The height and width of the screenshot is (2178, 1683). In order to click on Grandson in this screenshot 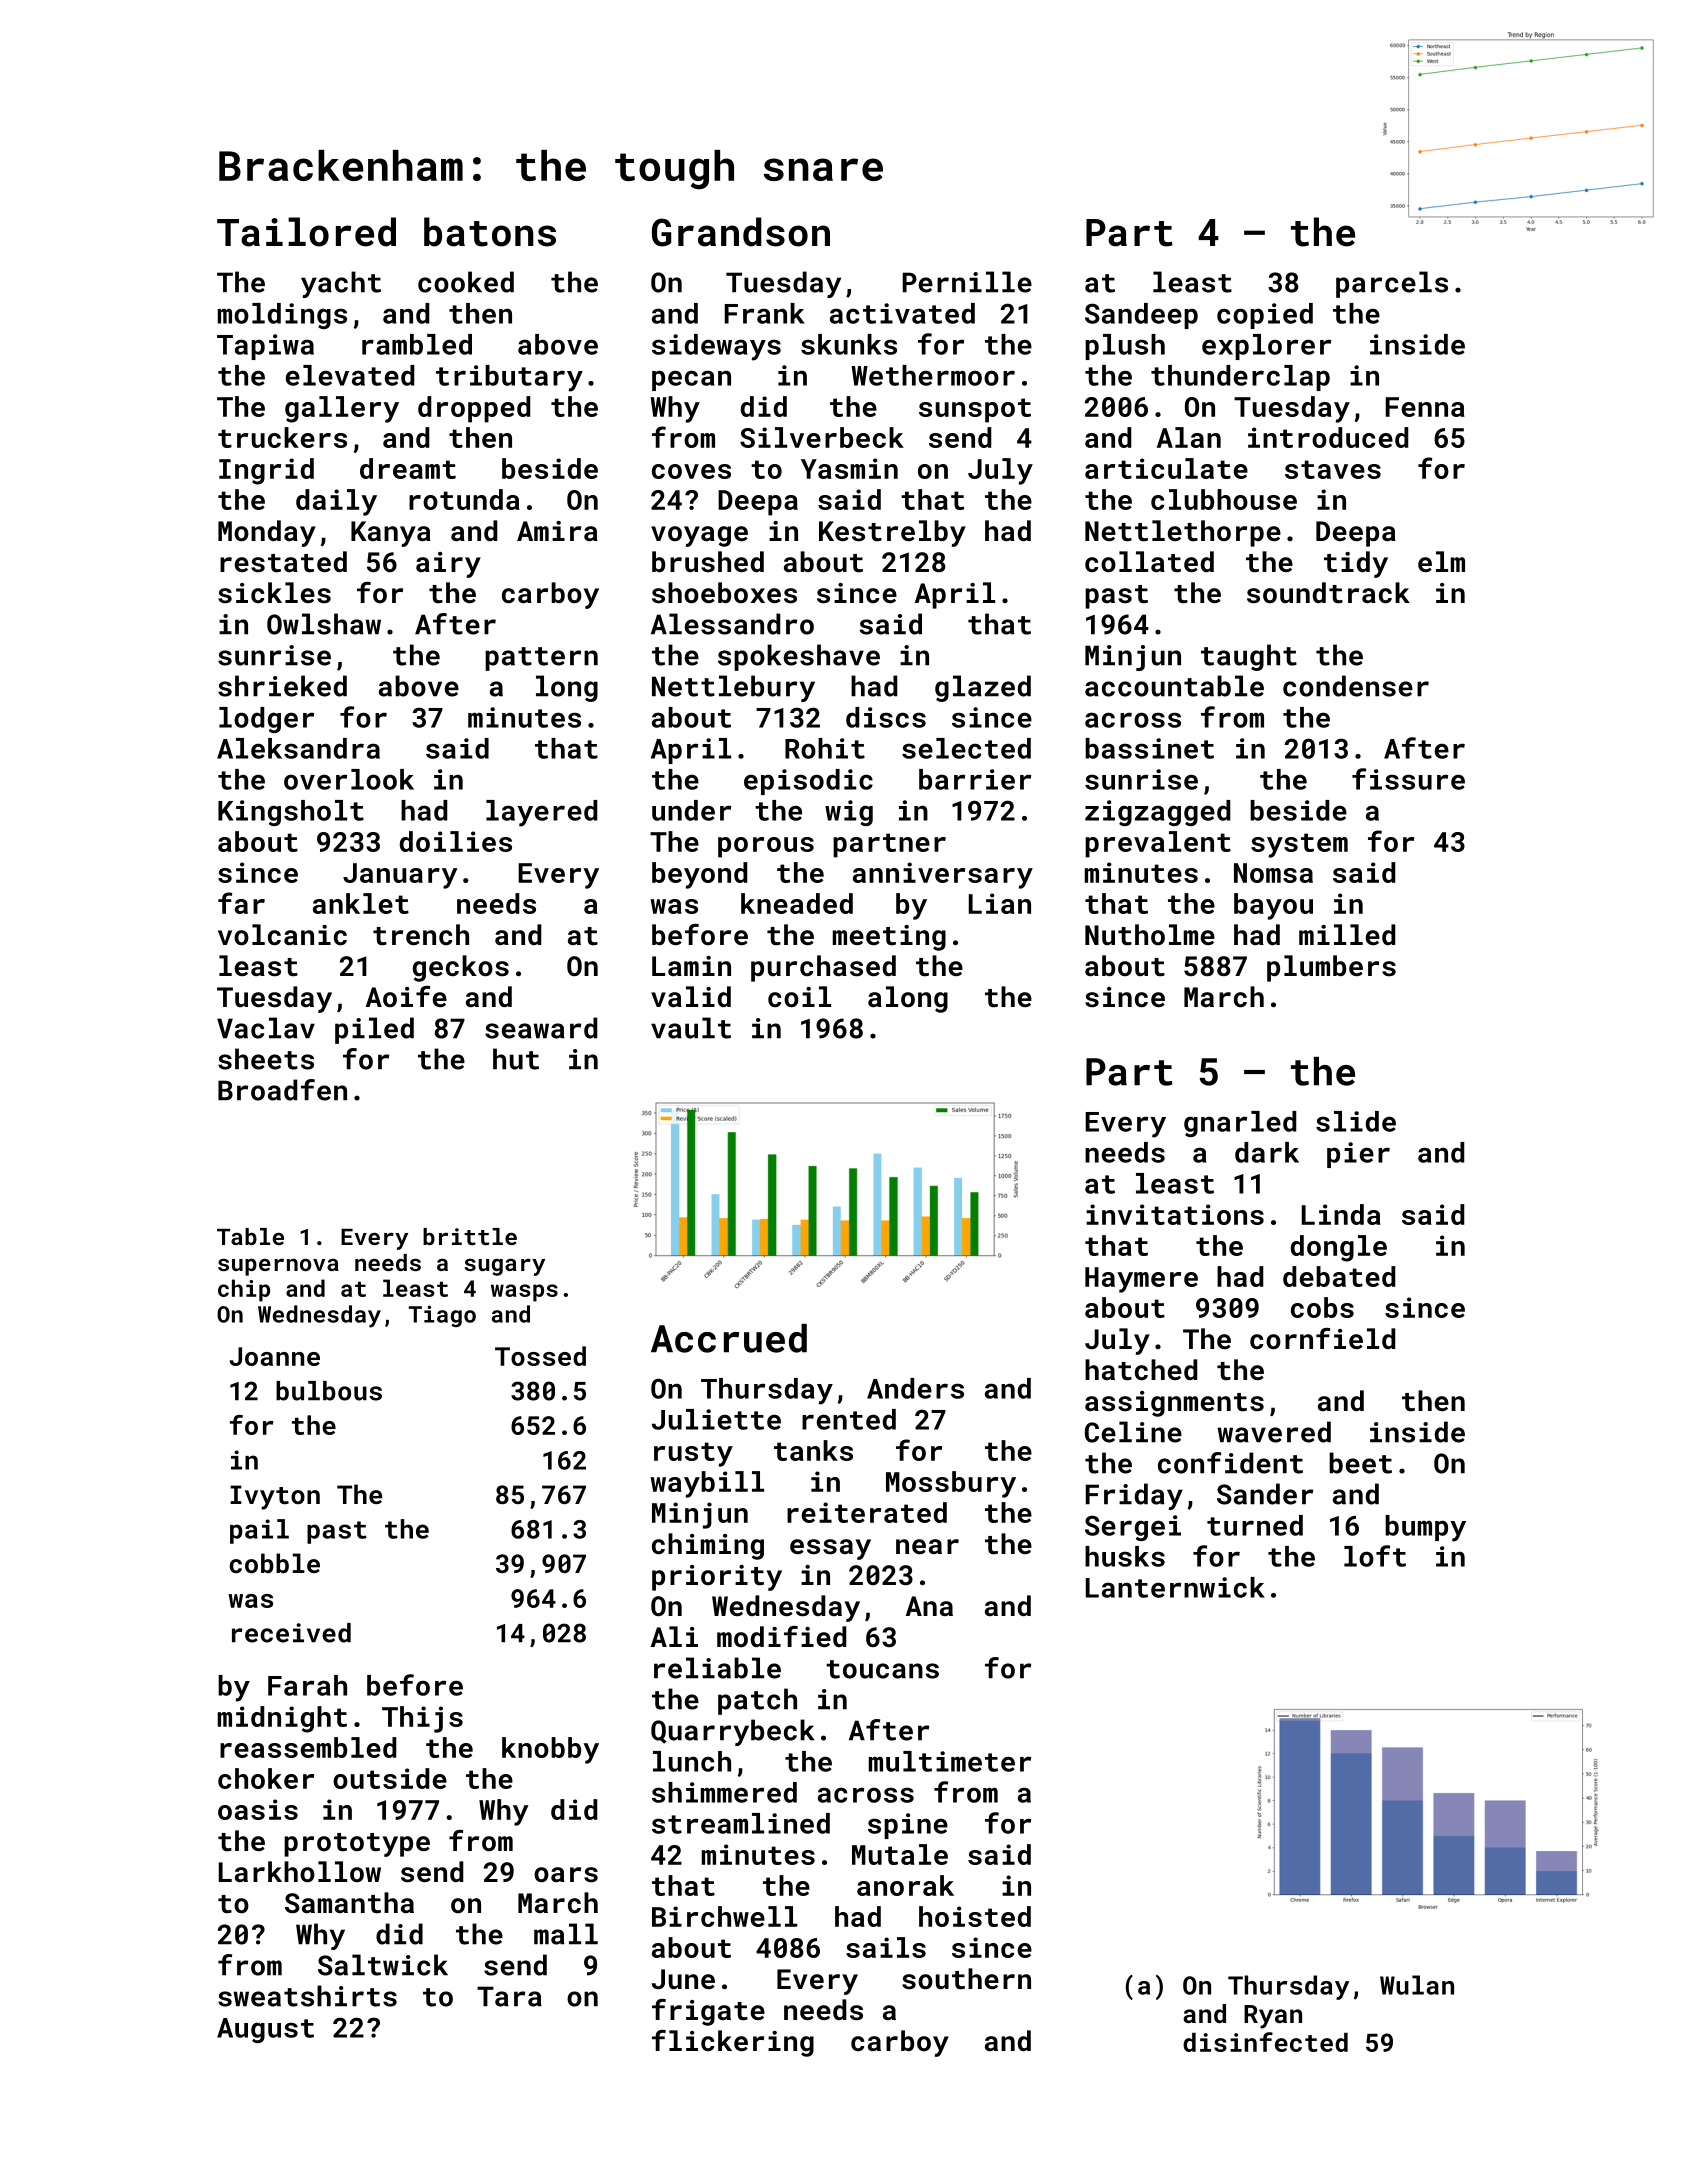, I will do `click(741, 232)`.
